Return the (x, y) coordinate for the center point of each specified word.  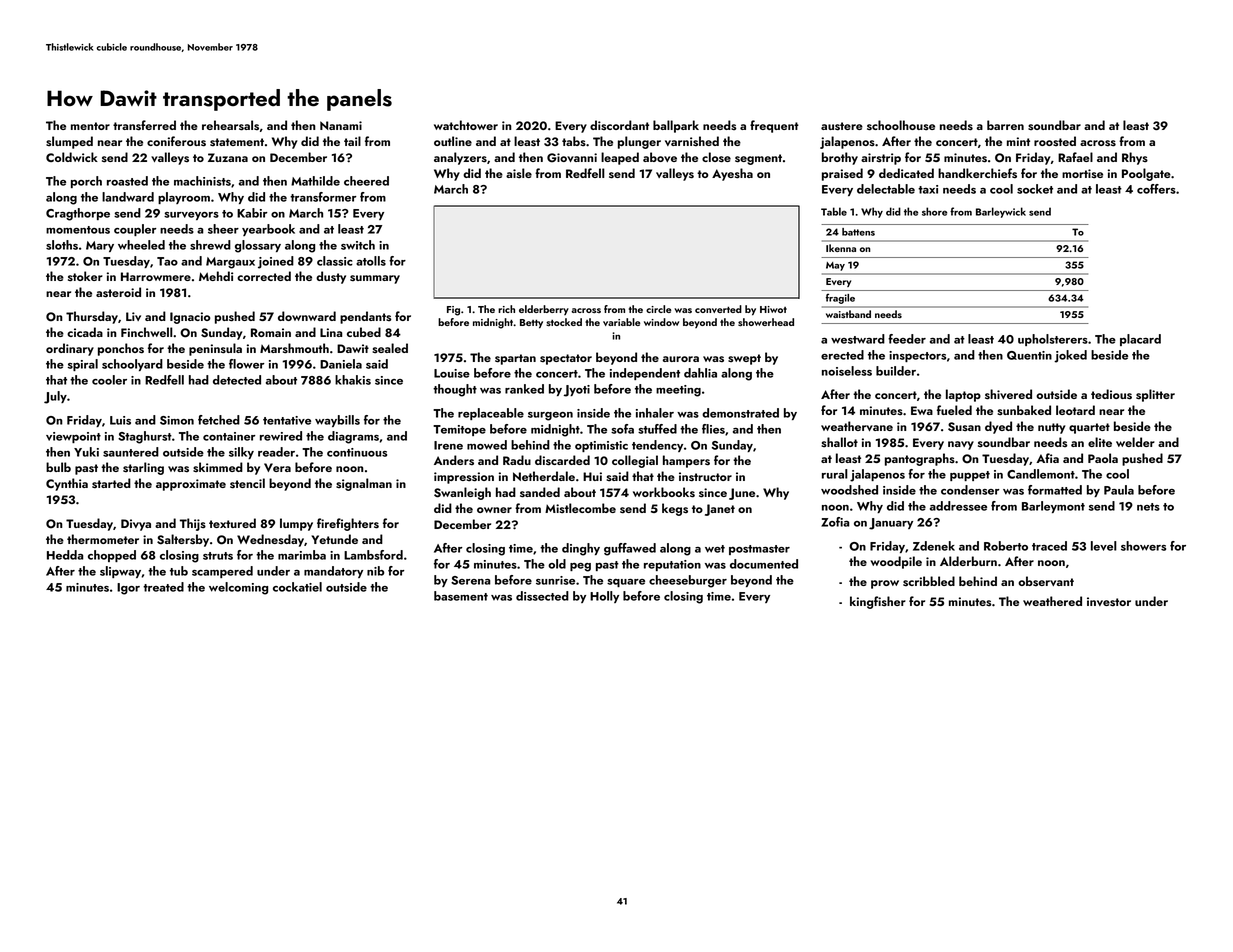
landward (128, 197)
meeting (678, 391)
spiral (83, 365)
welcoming (238, 588)
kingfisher (878, 602)
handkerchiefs (977, 173)
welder (1135, 442)
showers (1143, 546)
